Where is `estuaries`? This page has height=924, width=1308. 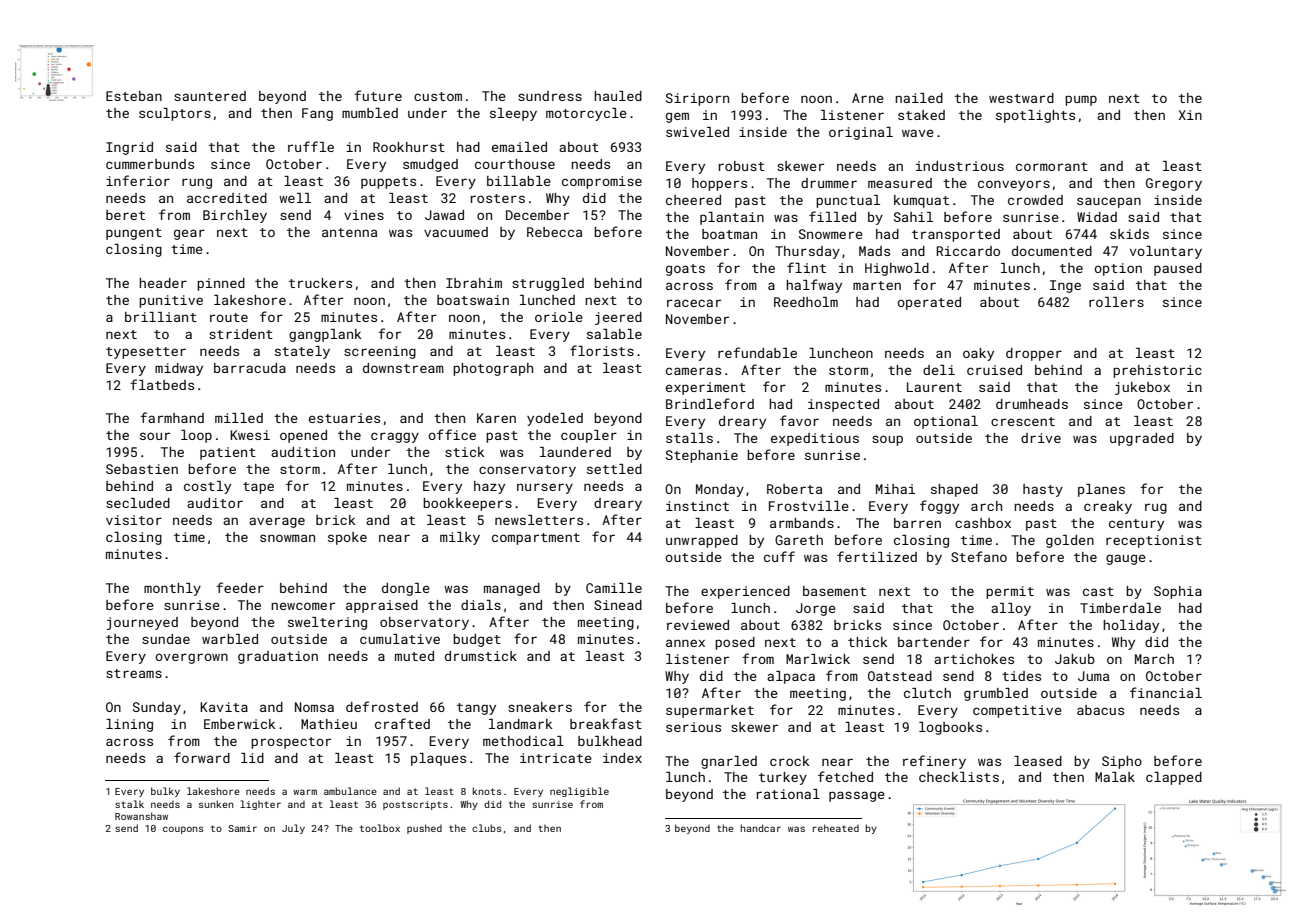
estuaries is located at coordinates (344, 418).
